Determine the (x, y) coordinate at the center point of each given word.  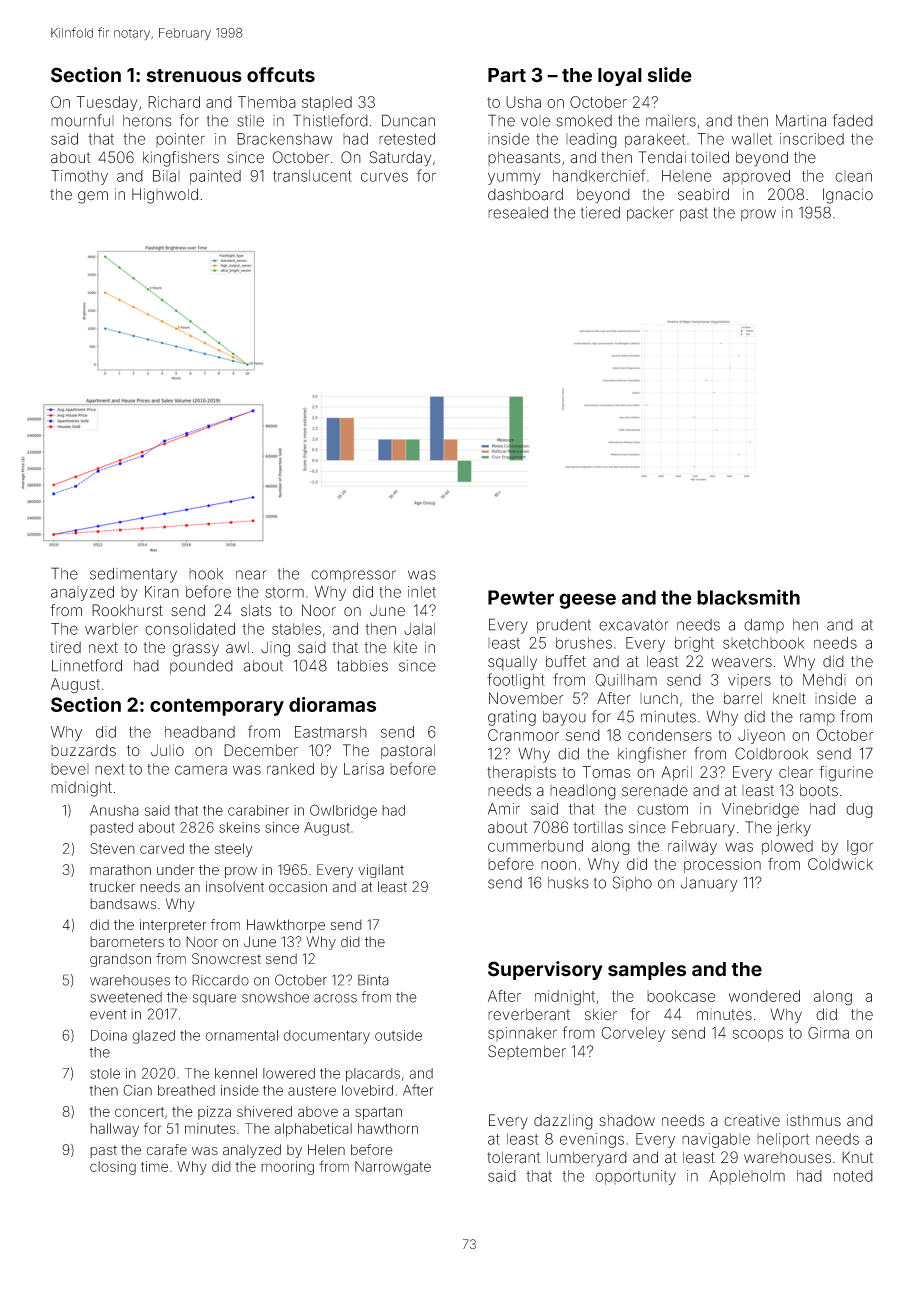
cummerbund (535, 846)
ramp (817, 719)
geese (587, 601)
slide (670, 75)
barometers (127, 942)
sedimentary (133, 575)
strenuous (194, 76)
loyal (620, 77)
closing (113, 1168)
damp (764, 626)
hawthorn (388, 1128)
